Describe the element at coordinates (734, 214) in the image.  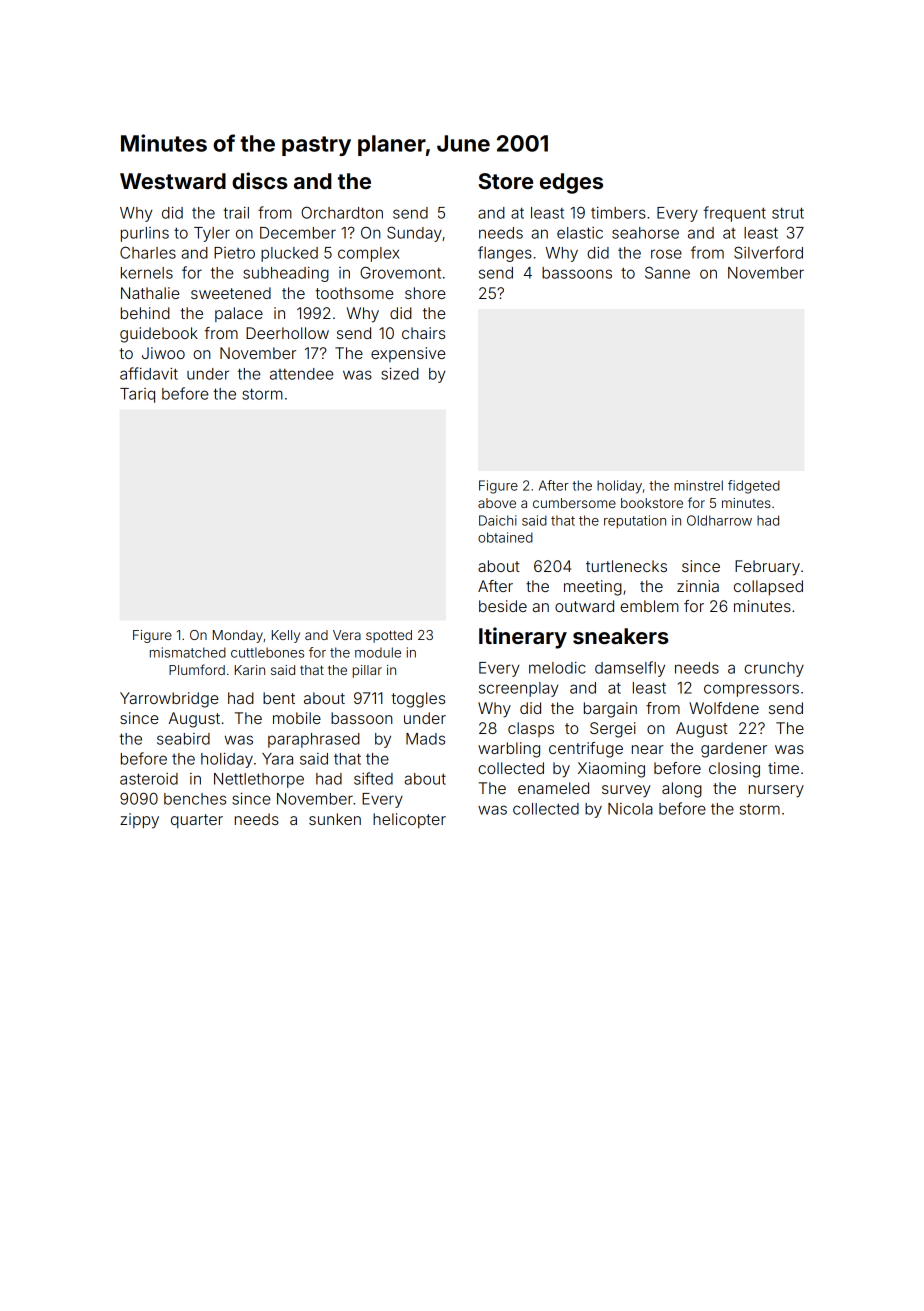
I see `frequent` at that location.
